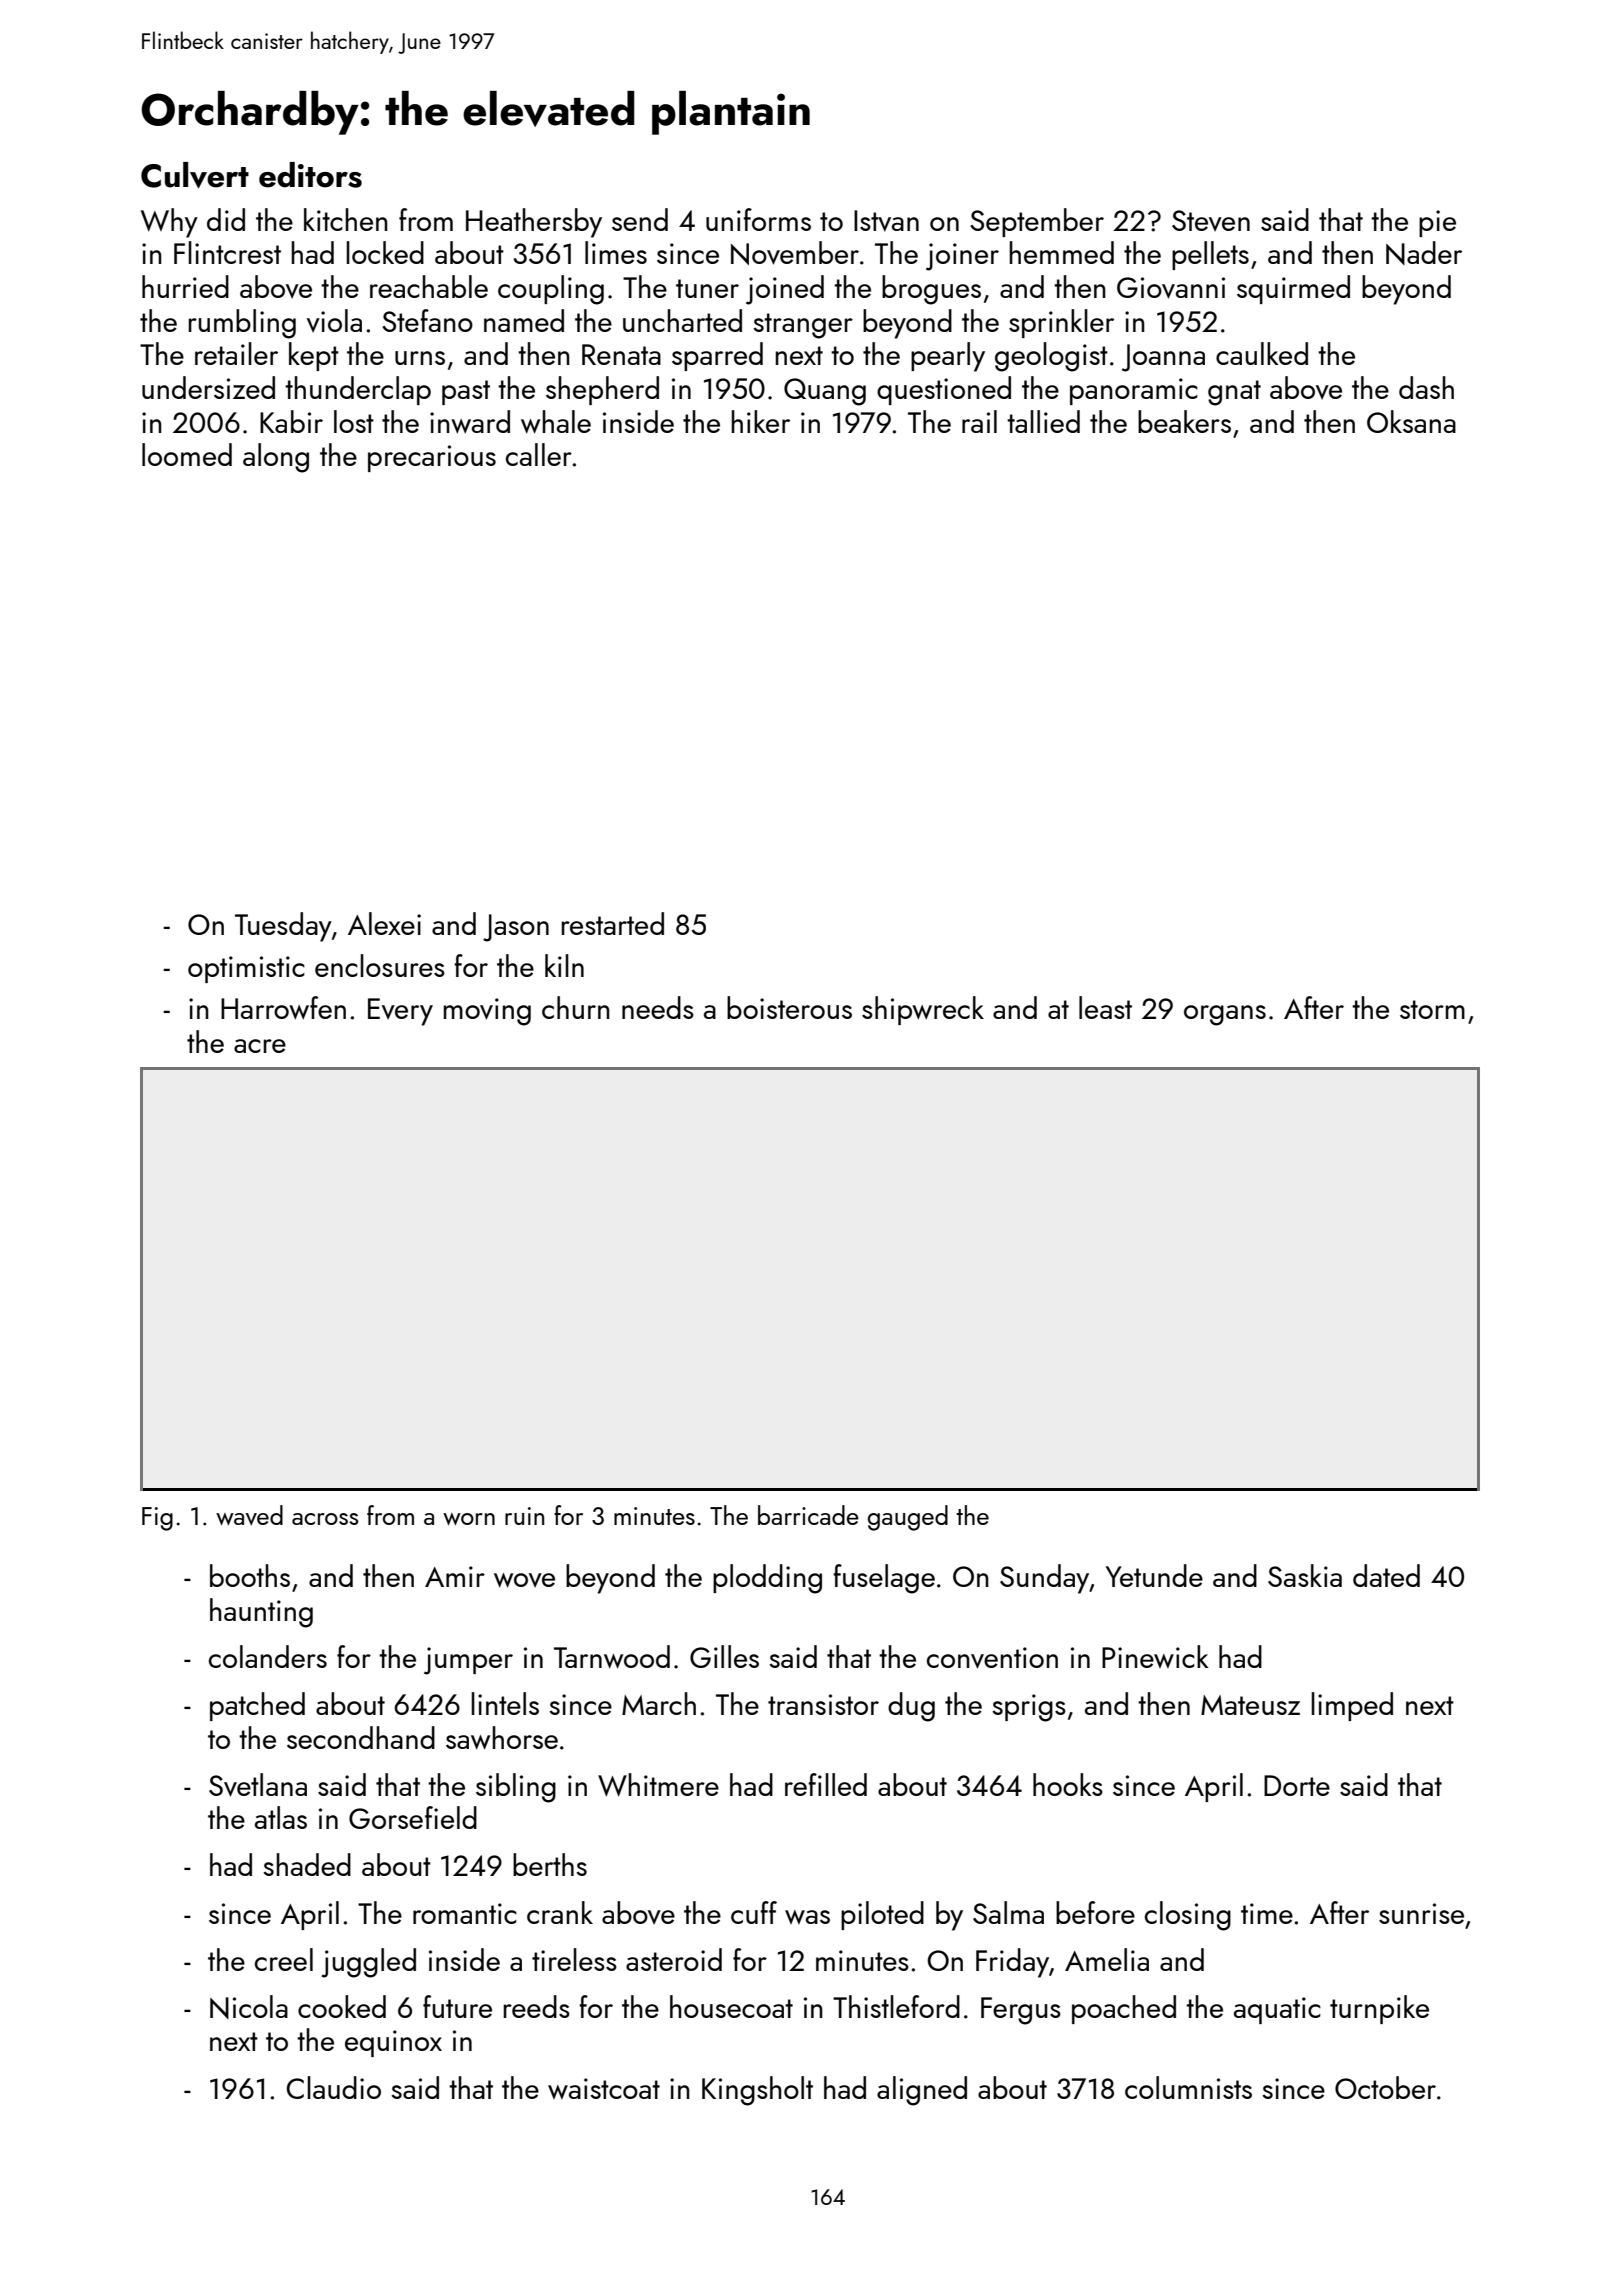 This screenshot has width=1620, height=2292. I want to click on Thistleford, so click(896, 2006).
